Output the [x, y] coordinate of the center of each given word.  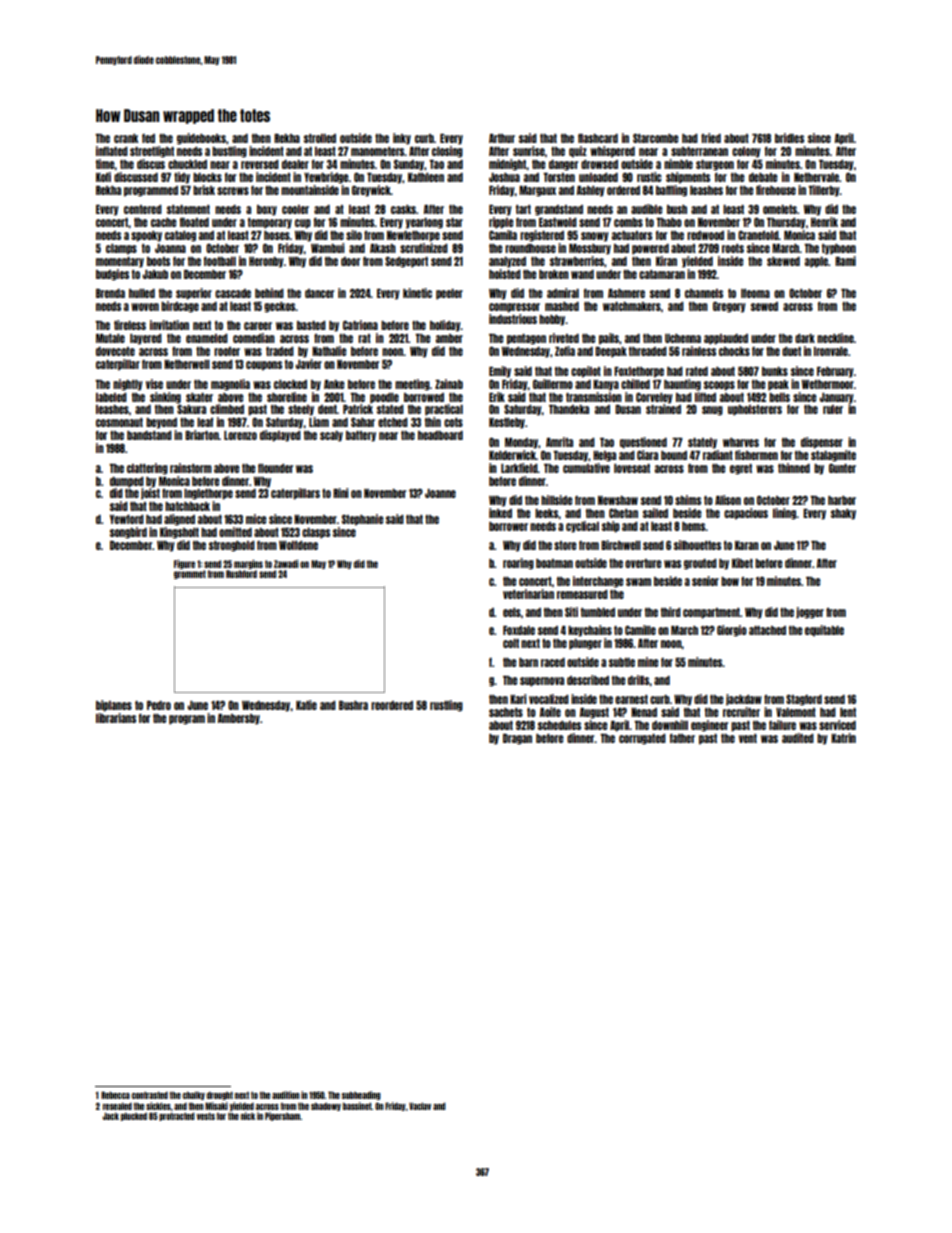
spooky [146, 236]
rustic [649, 177]
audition [286, 1095]
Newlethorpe [413, 236]
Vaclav [420, 1106]
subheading [361, 1095]
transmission [594, 397]
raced [553, 662]
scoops [719, 386]
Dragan [517, 739]
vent [748, 738]
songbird [128, 533]
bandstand [149, 435]
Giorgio [732, 631]
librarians [116, 718]
